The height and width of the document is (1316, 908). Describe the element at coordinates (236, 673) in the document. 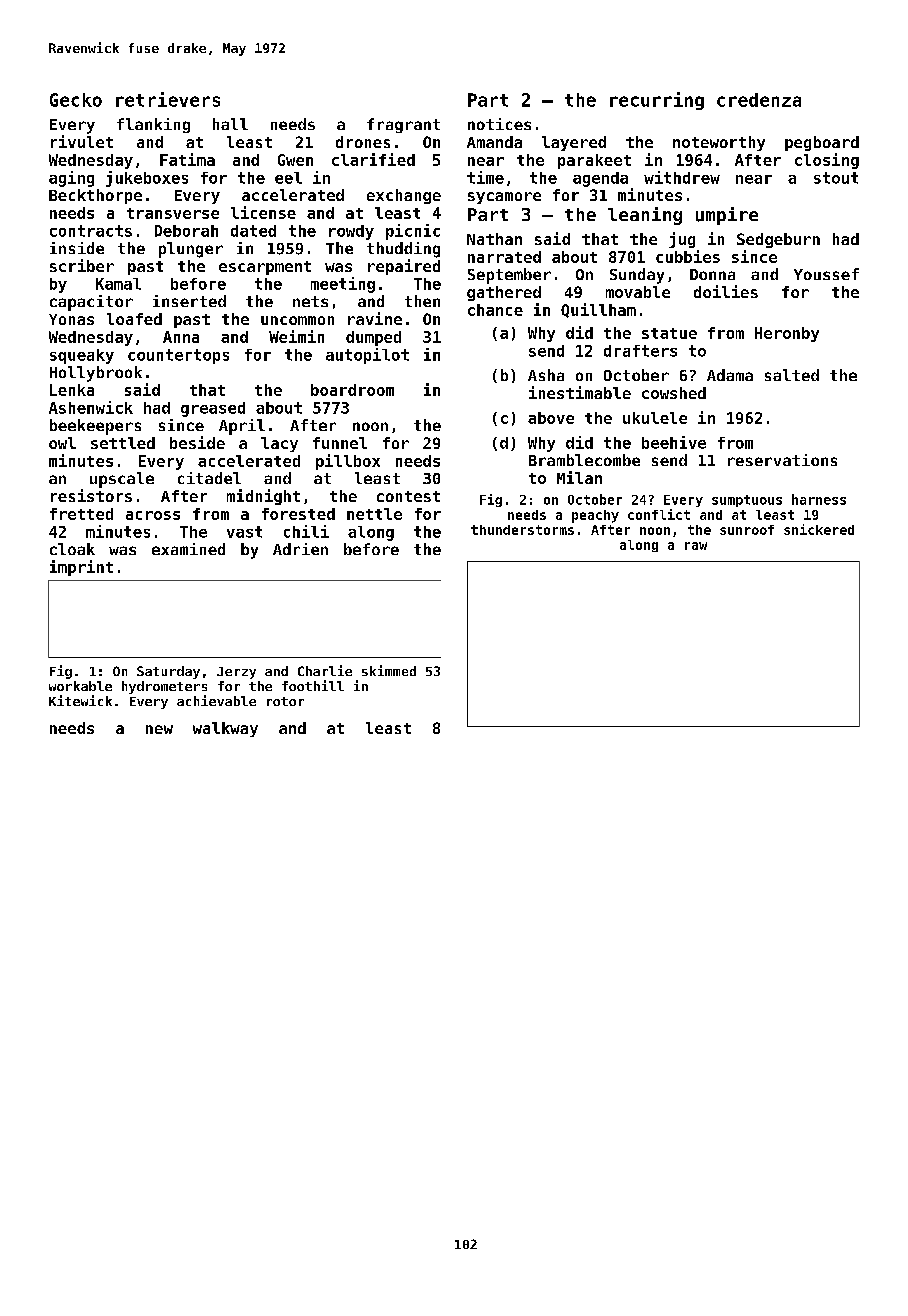

I see `Jerzy` at that location.
